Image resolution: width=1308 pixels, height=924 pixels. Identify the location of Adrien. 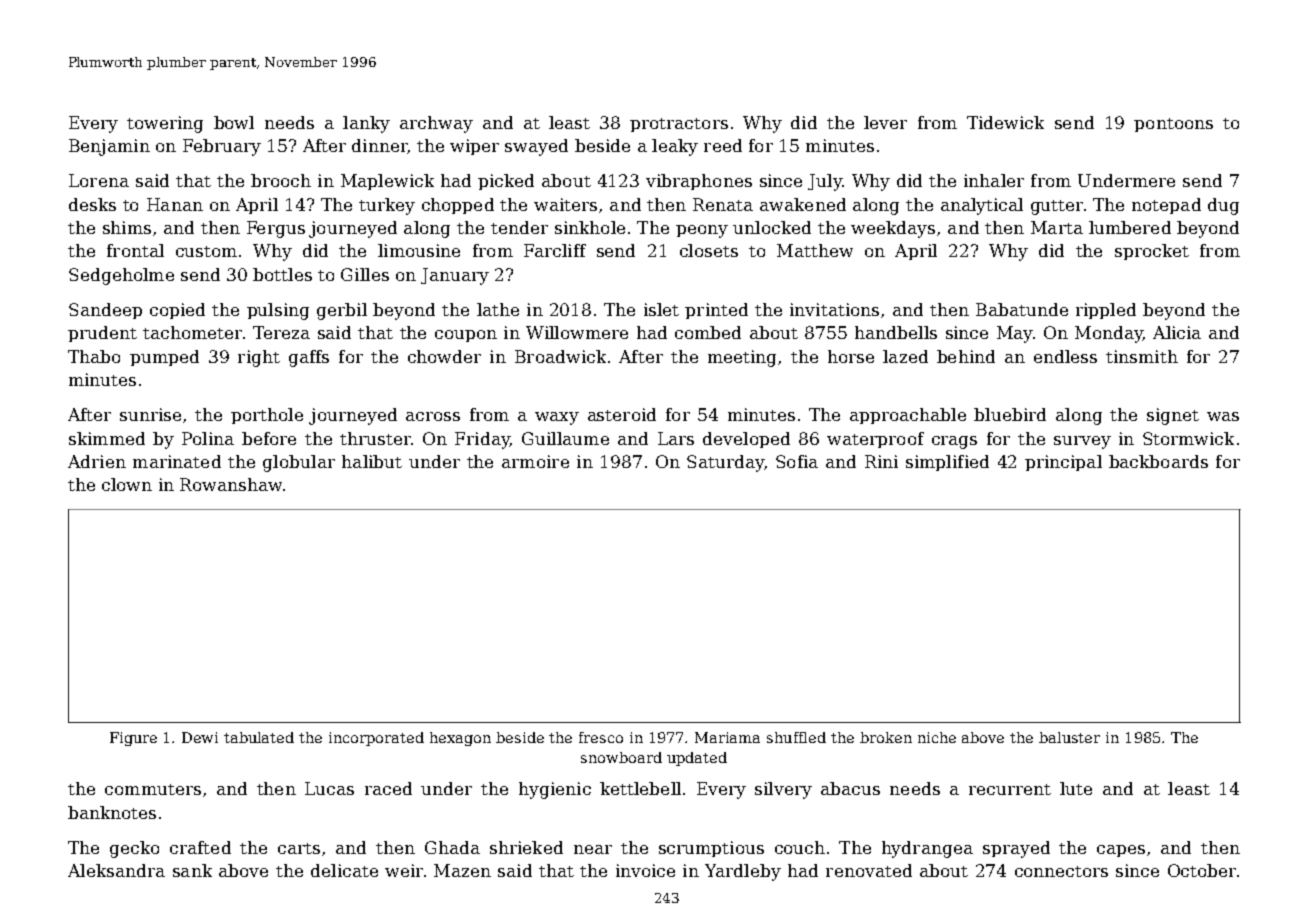
(97, 461).
